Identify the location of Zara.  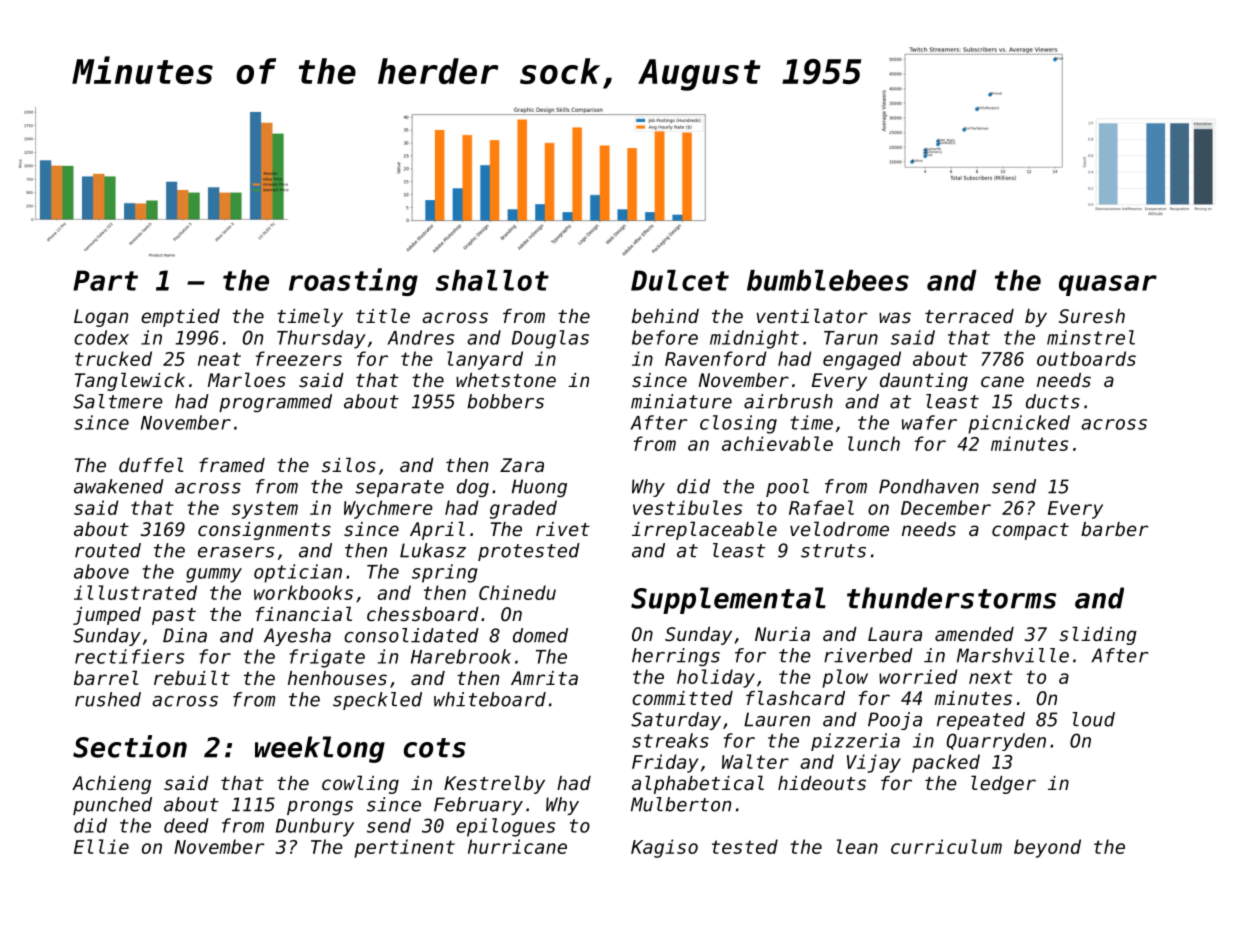
(522, 465).
